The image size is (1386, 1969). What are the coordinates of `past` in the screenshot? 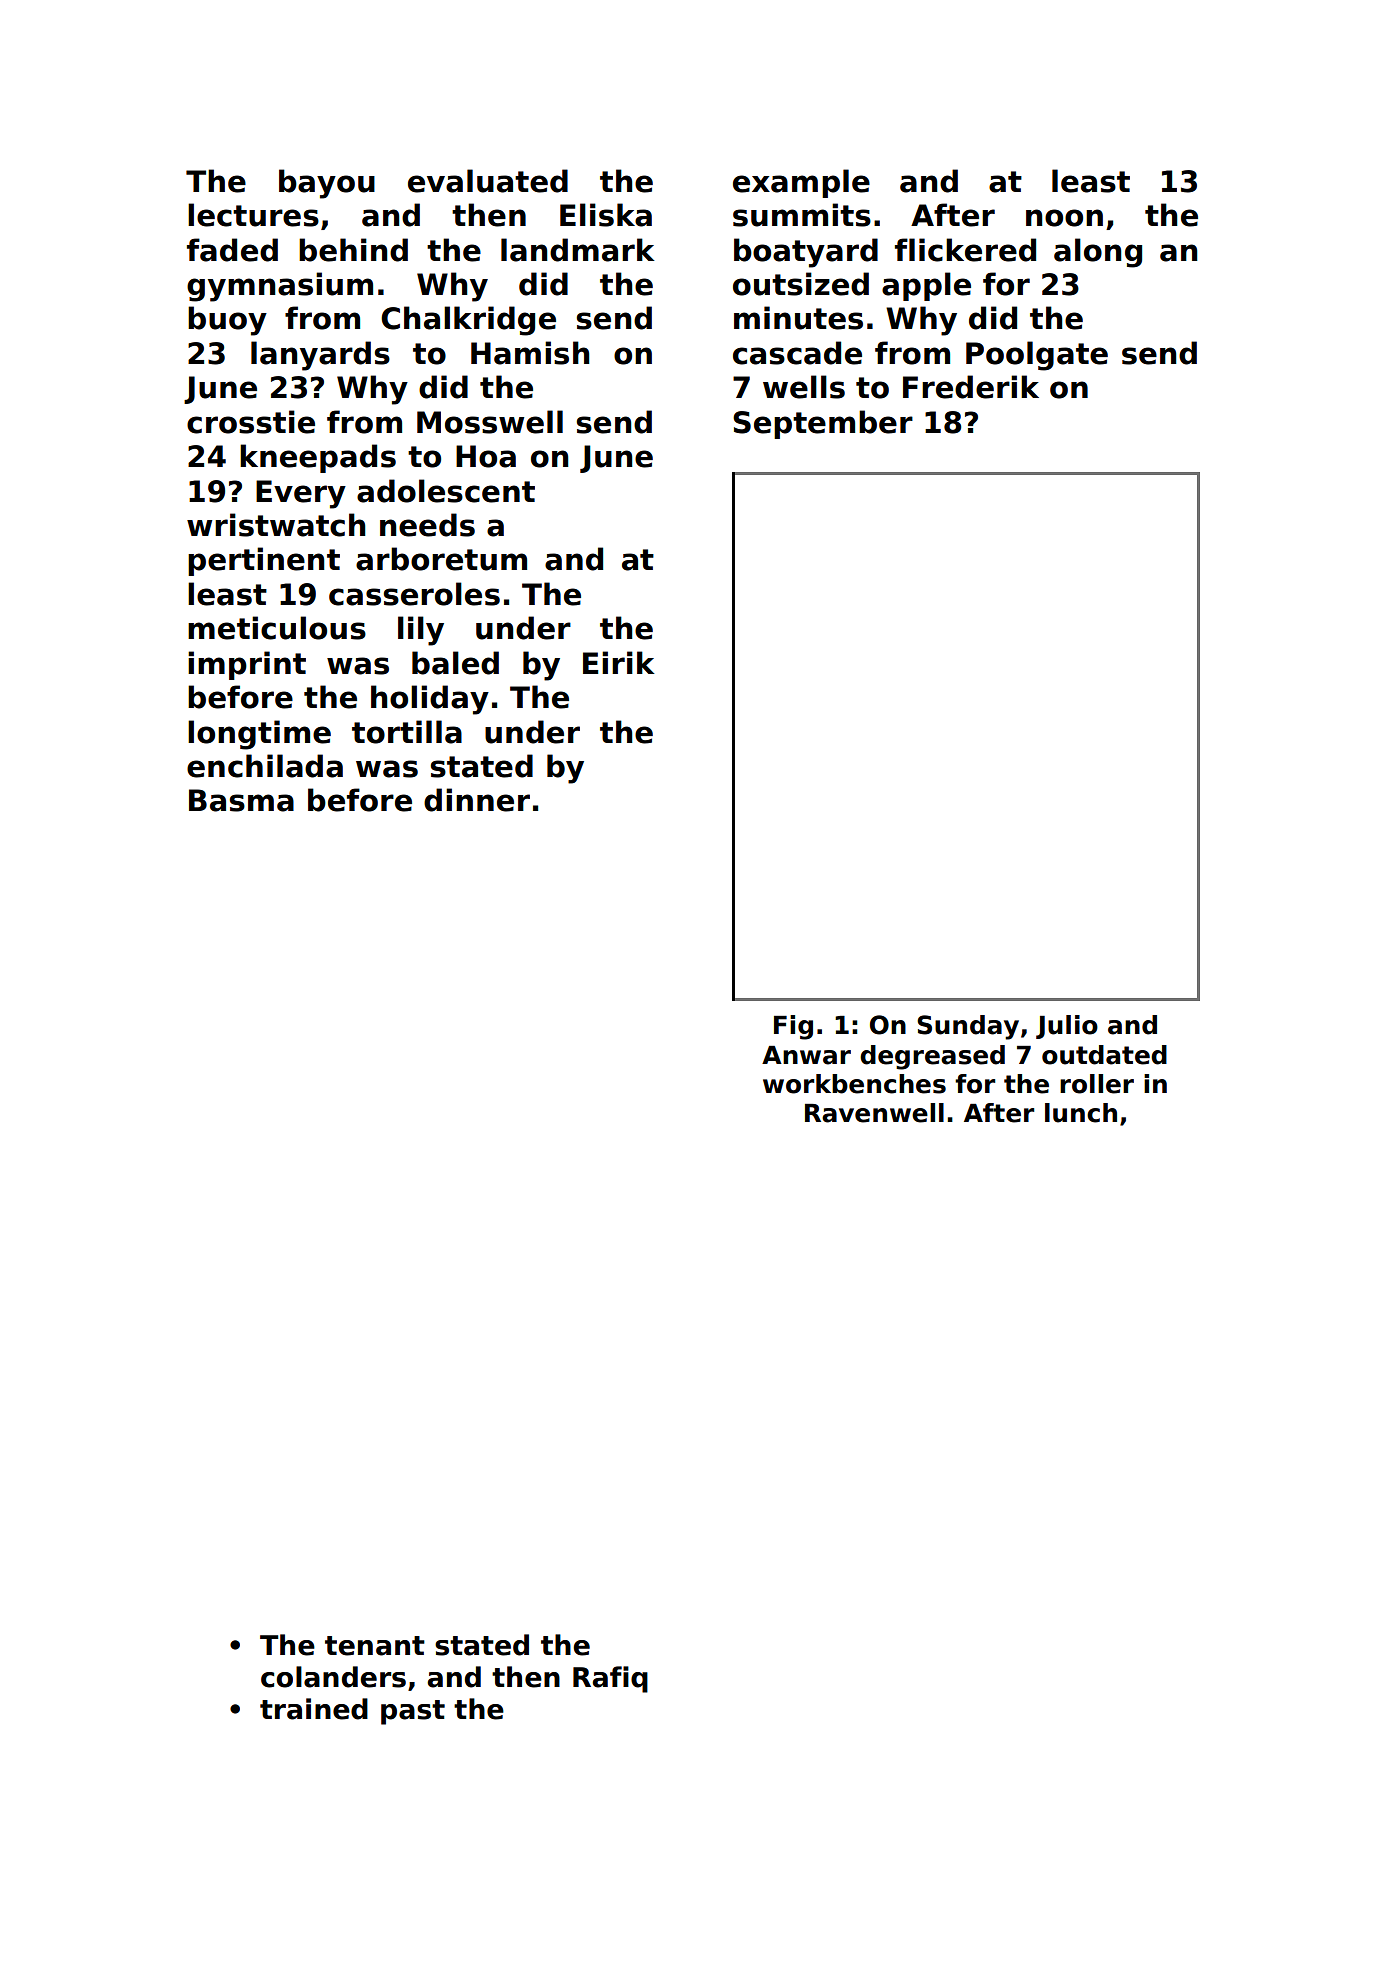 It's located at (413, 1712).
